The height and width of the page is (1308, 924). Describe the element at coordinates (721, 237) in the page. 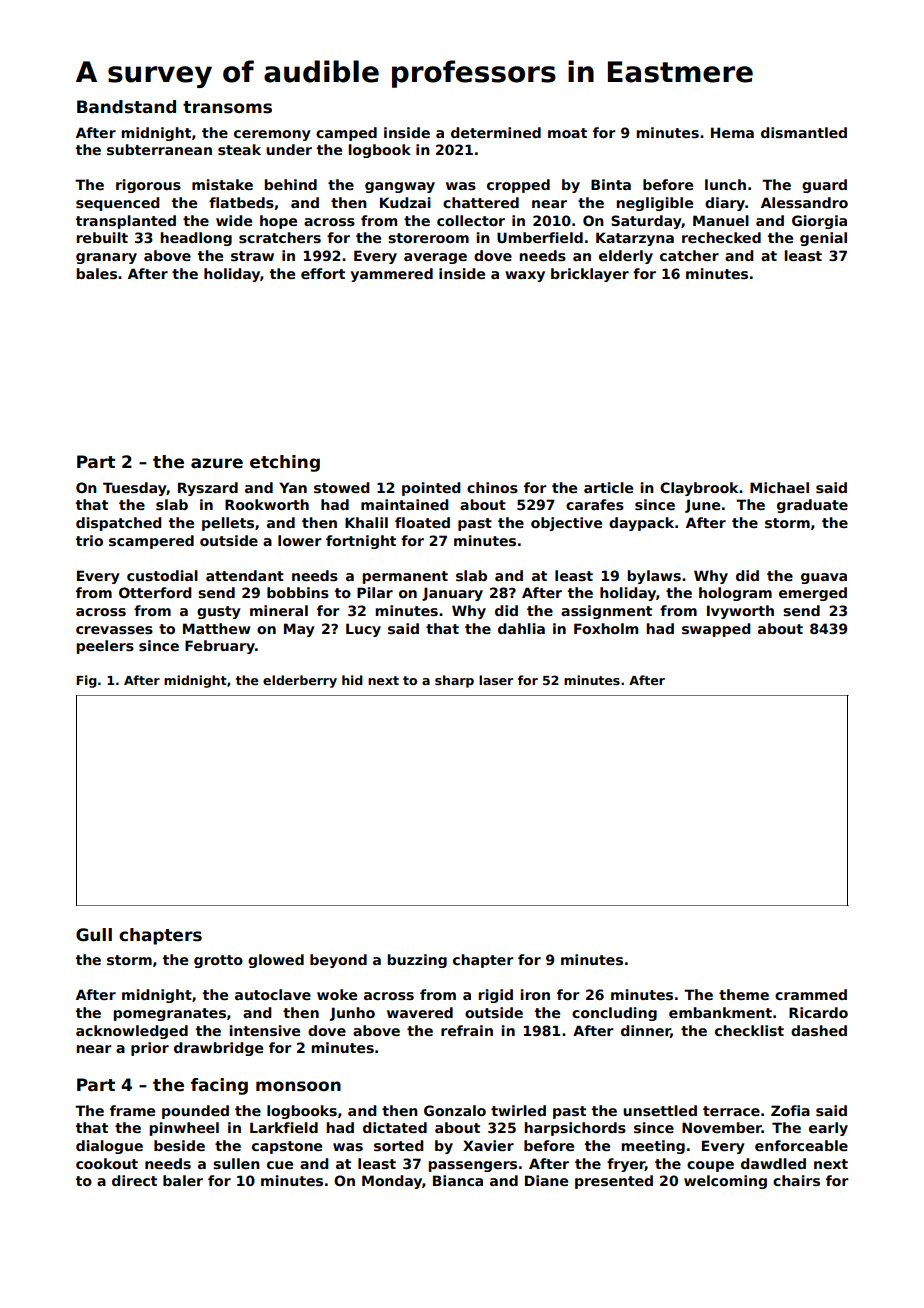

I see `rechecked` at that location.
